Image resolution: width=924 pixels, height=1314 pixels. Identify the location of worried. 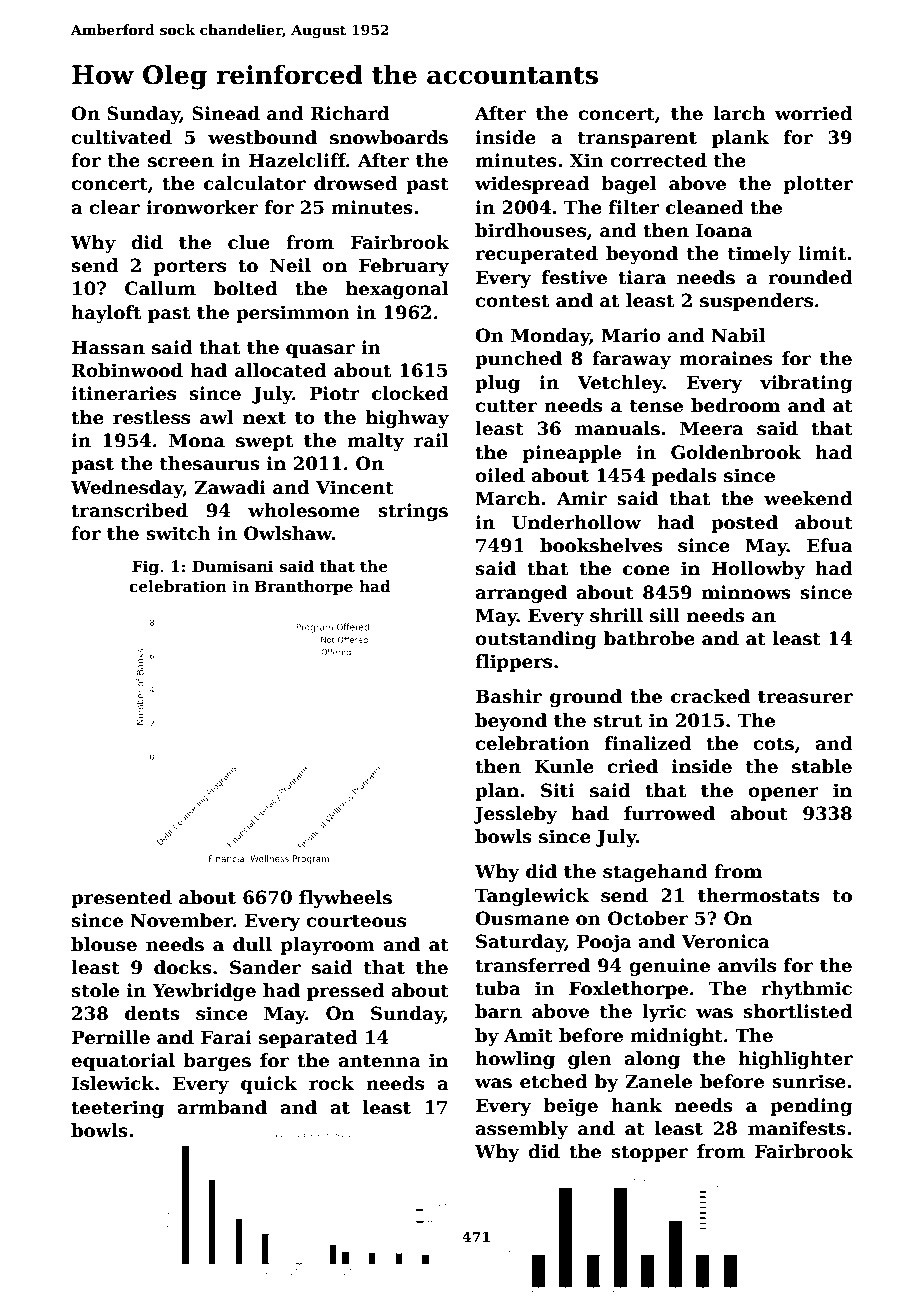
(814, 113).
